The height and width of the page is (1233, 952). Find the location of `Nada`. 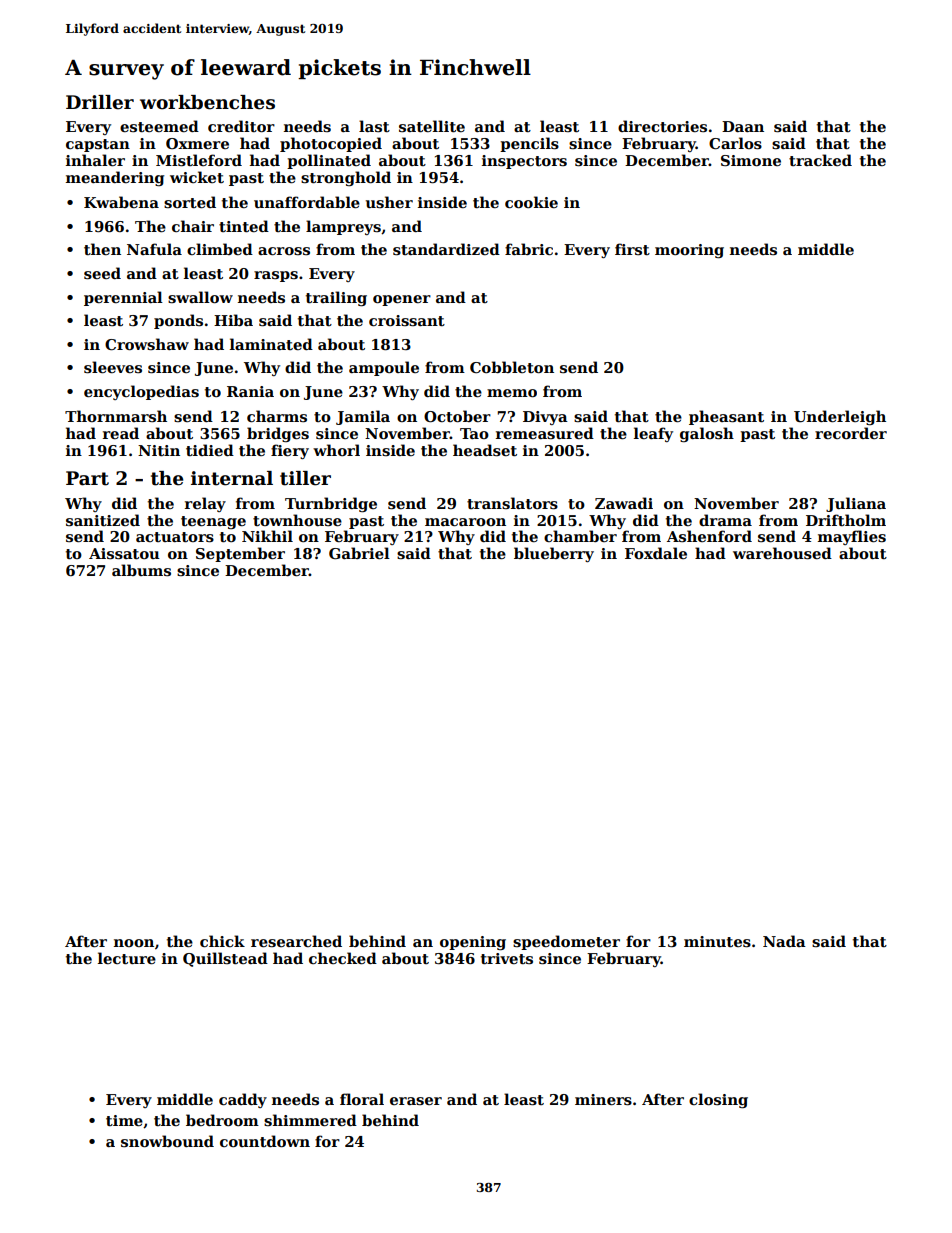

Nada is located at coordinates (784, 941).
